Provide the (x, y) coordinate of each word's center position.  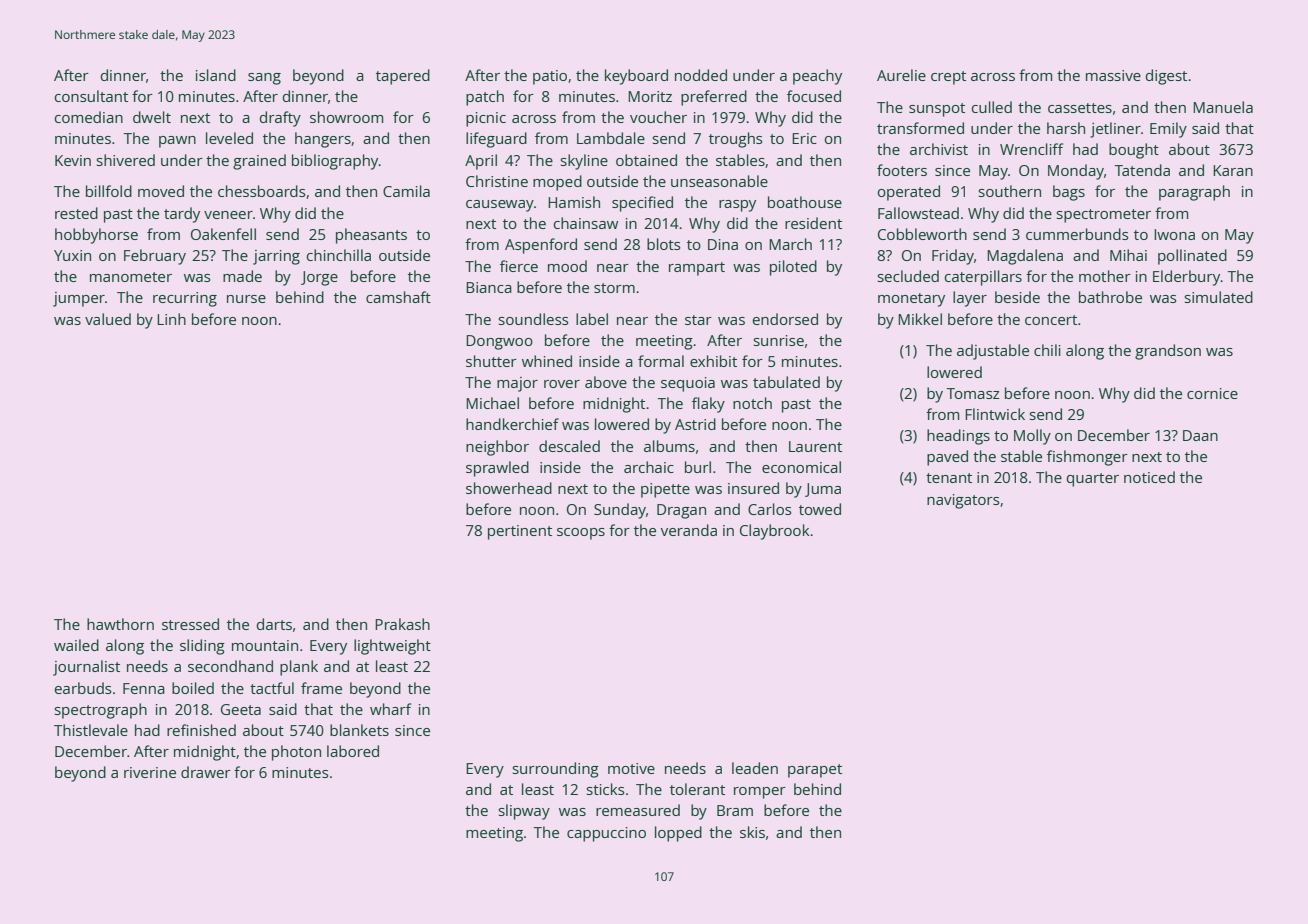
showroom (346, 117)
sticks (605, 789)
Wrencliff (1031, 149)
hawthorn (120, 624)
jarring (276, 257)
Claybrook (775, 532)
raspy (737, 206)
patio (550, 77)
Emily (1168, 130)
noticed (1149, 477)
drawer (206, 772)
